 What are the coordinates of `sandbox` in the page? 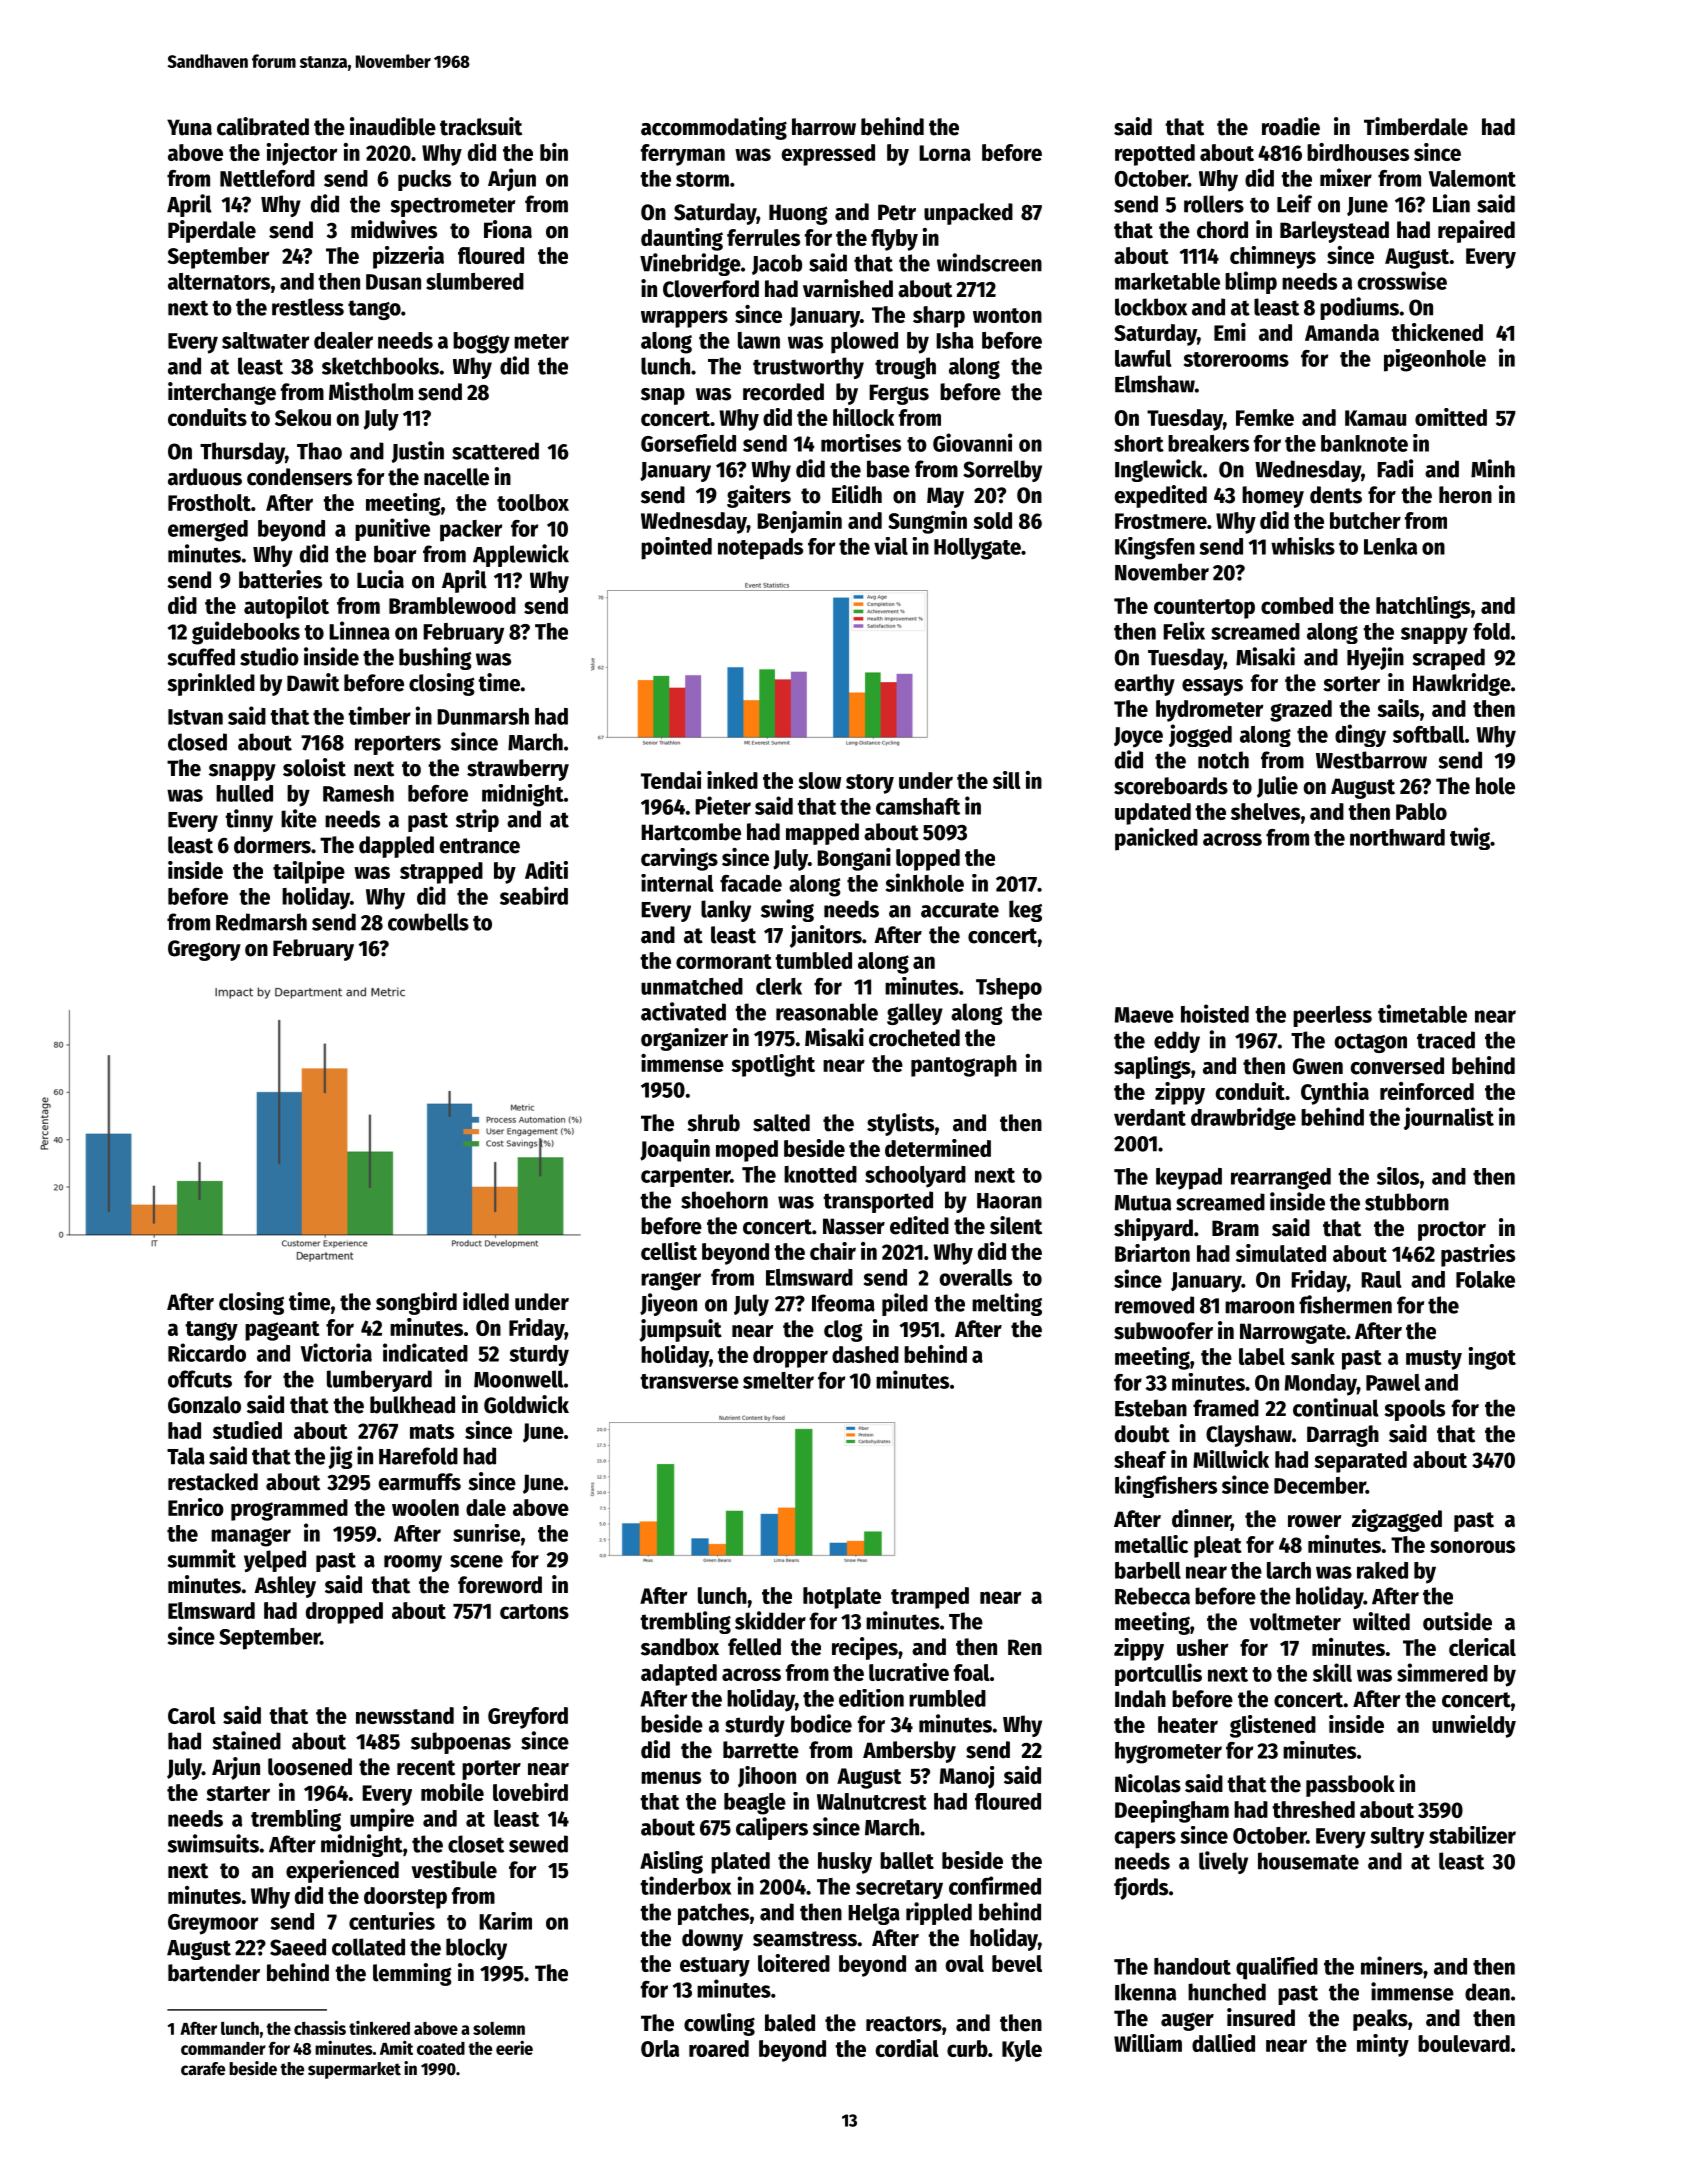 It's located at (680, 1647).
